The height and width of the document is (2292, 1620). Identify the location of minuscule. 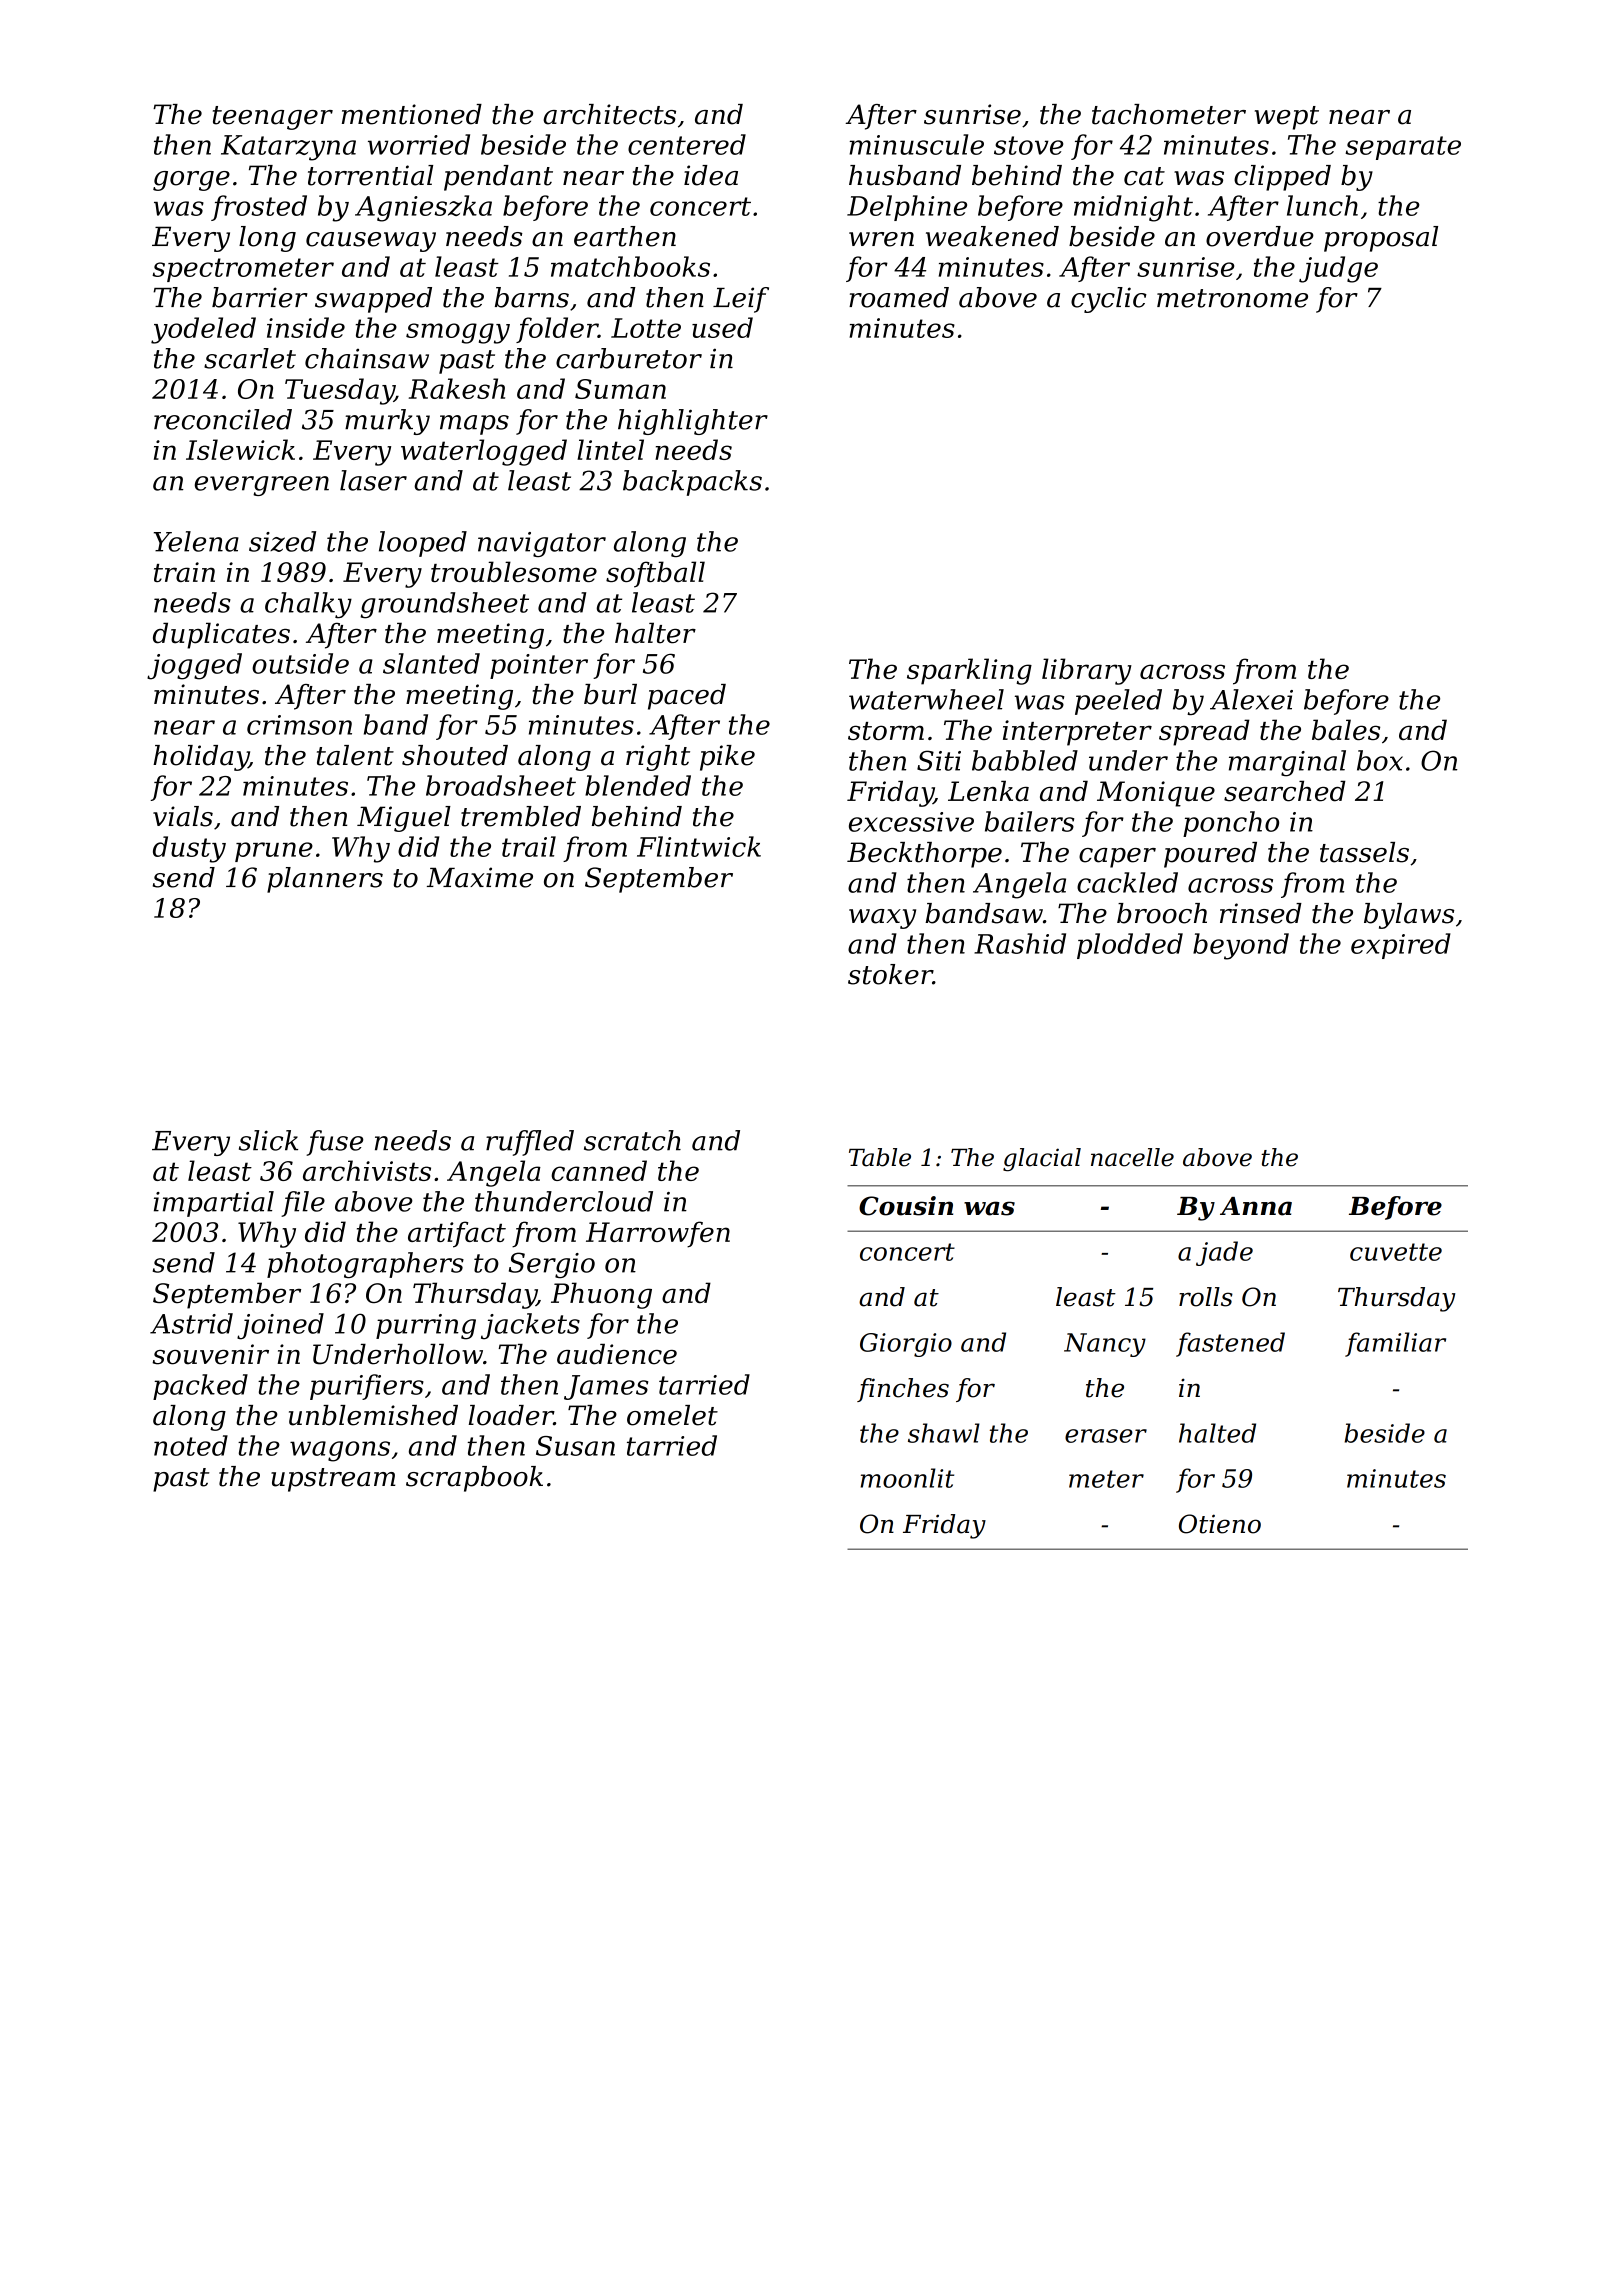
(916, 144).
